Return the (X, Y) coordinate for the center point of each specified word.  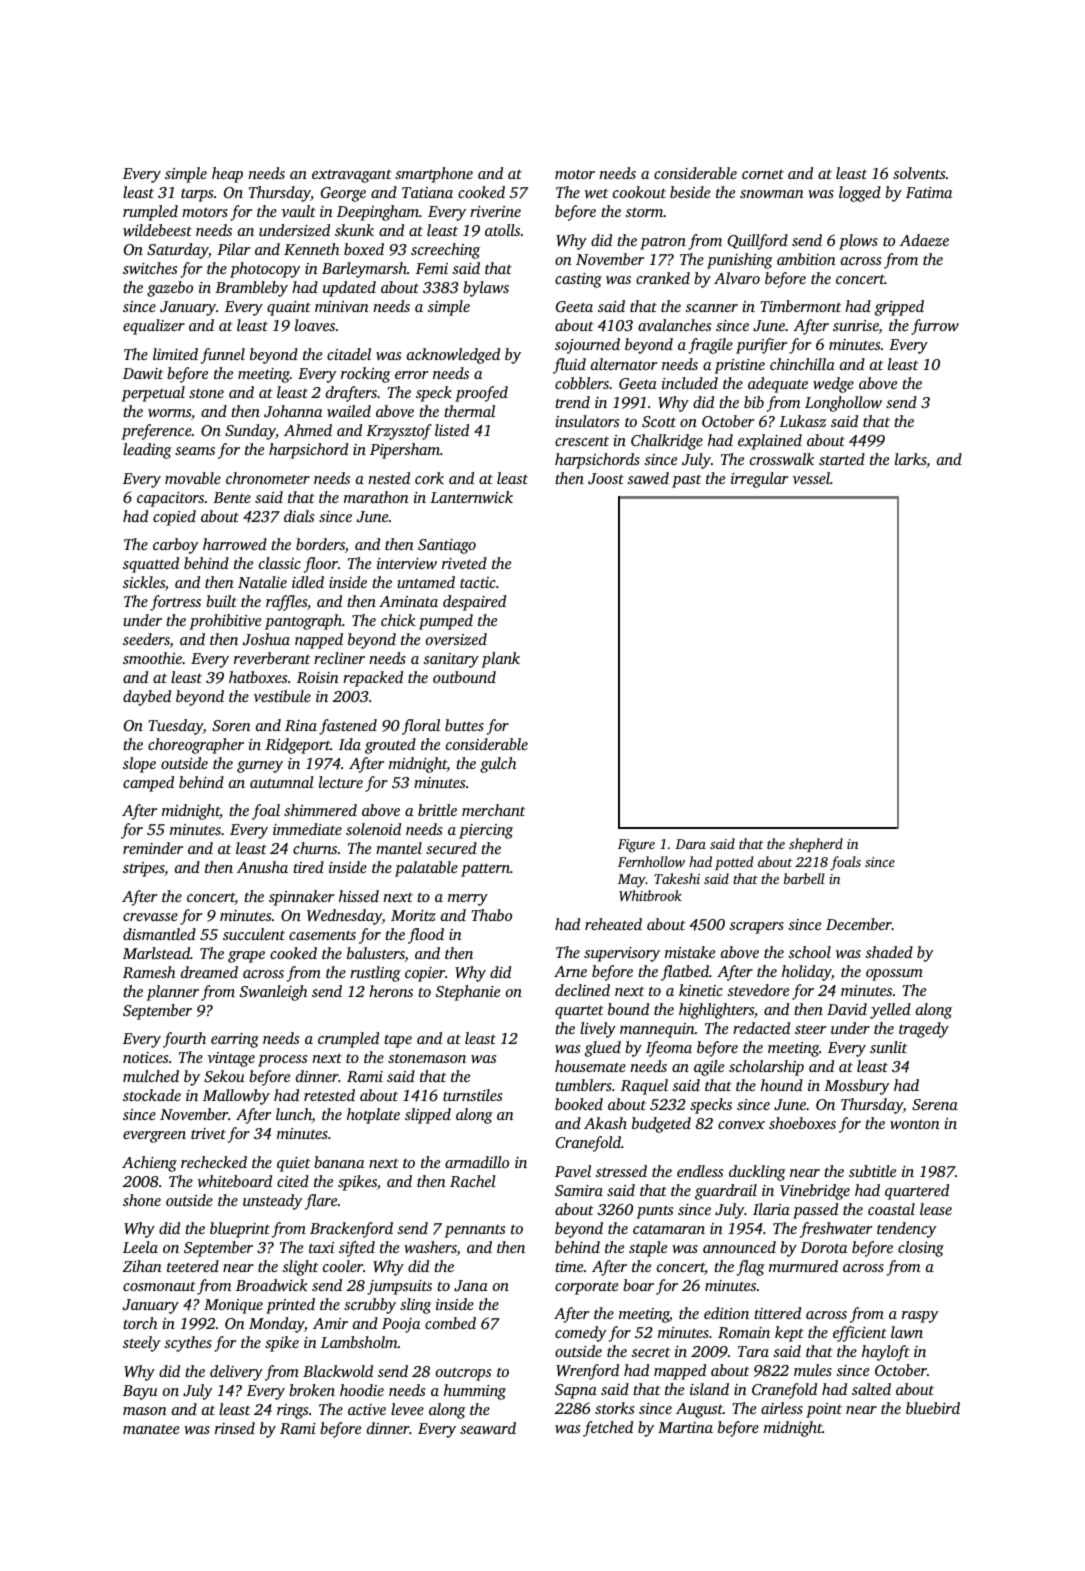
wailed (349, 411)
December (859, 924)
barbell (804, 878)
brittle (437, 810)
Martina (685, 1427)
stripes (143, 869)
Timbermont (801, 306)
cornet (763, 174)
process (282, 1061)
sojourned (587, 346)
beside (690, 192)
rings (292, 1411)
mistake (690, 952)
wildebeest (157, 230)
